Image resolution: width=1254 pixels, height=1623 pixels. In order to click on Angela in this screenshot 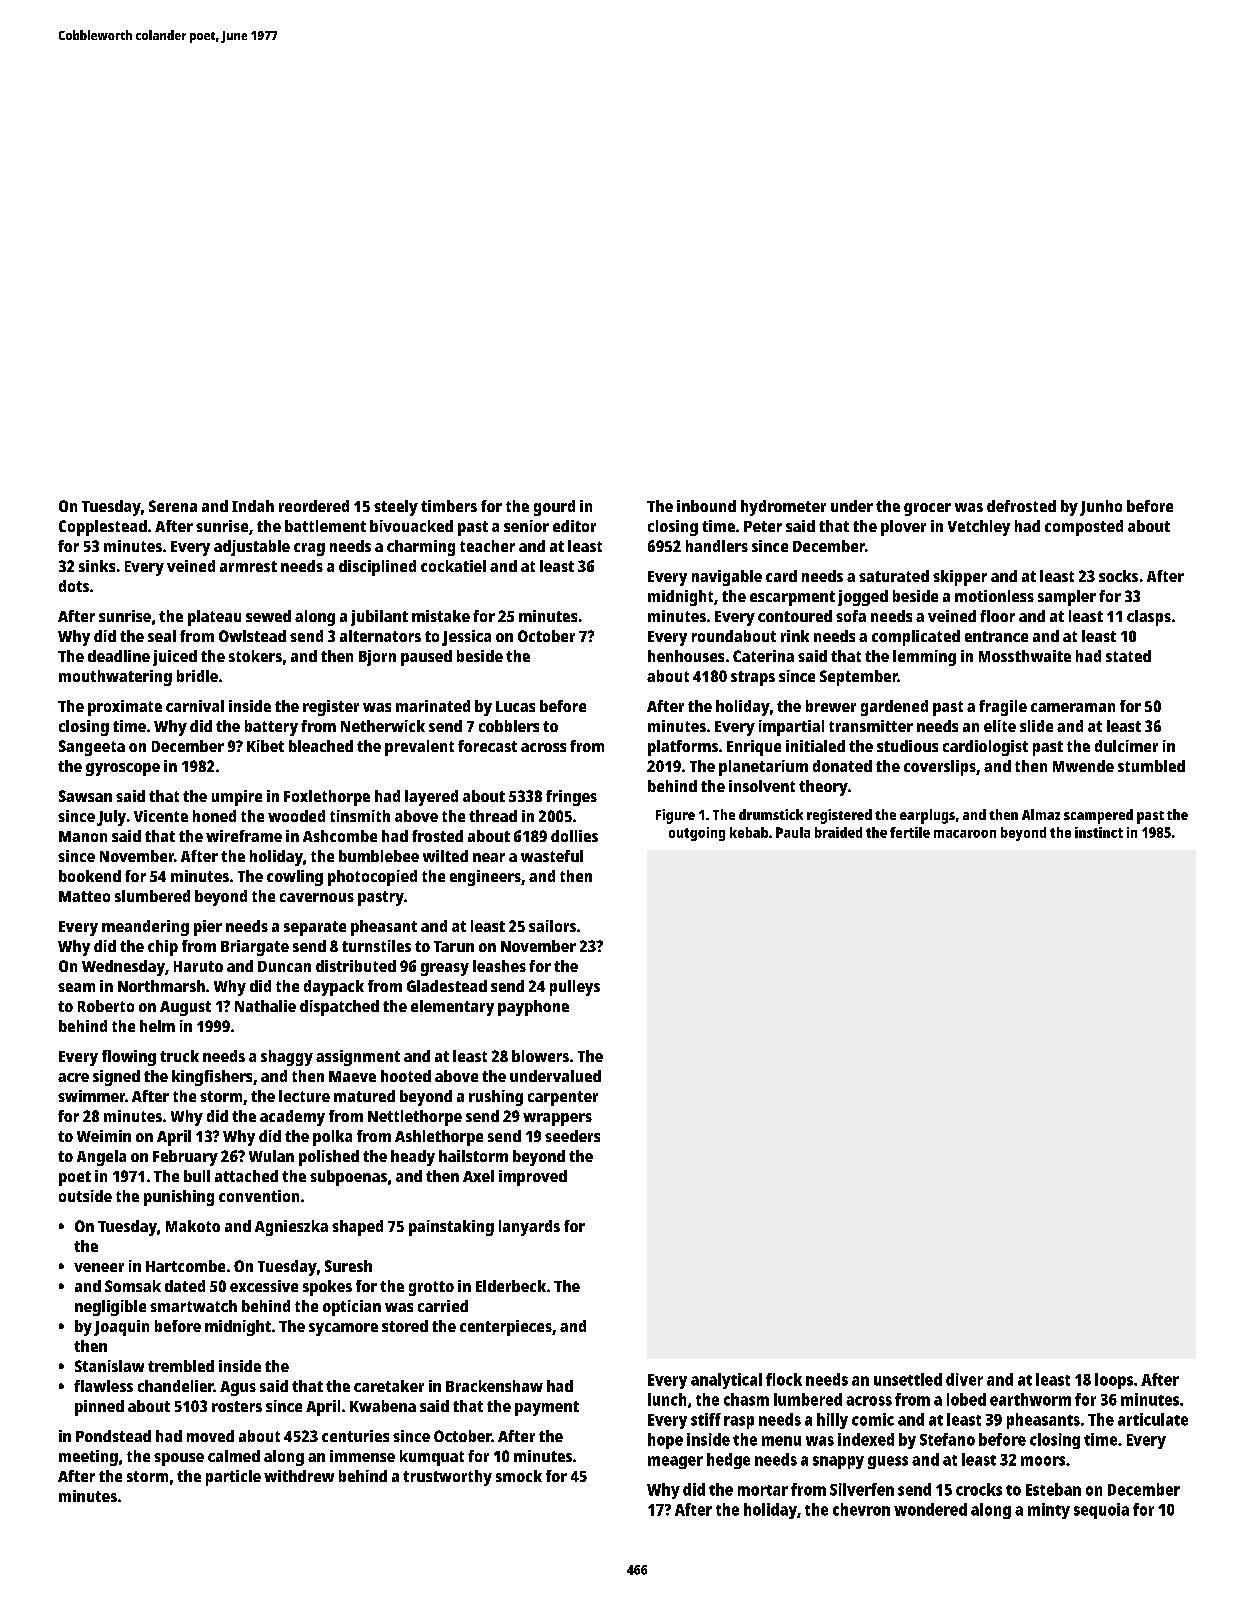, I will do `click(101, 1158)`.
